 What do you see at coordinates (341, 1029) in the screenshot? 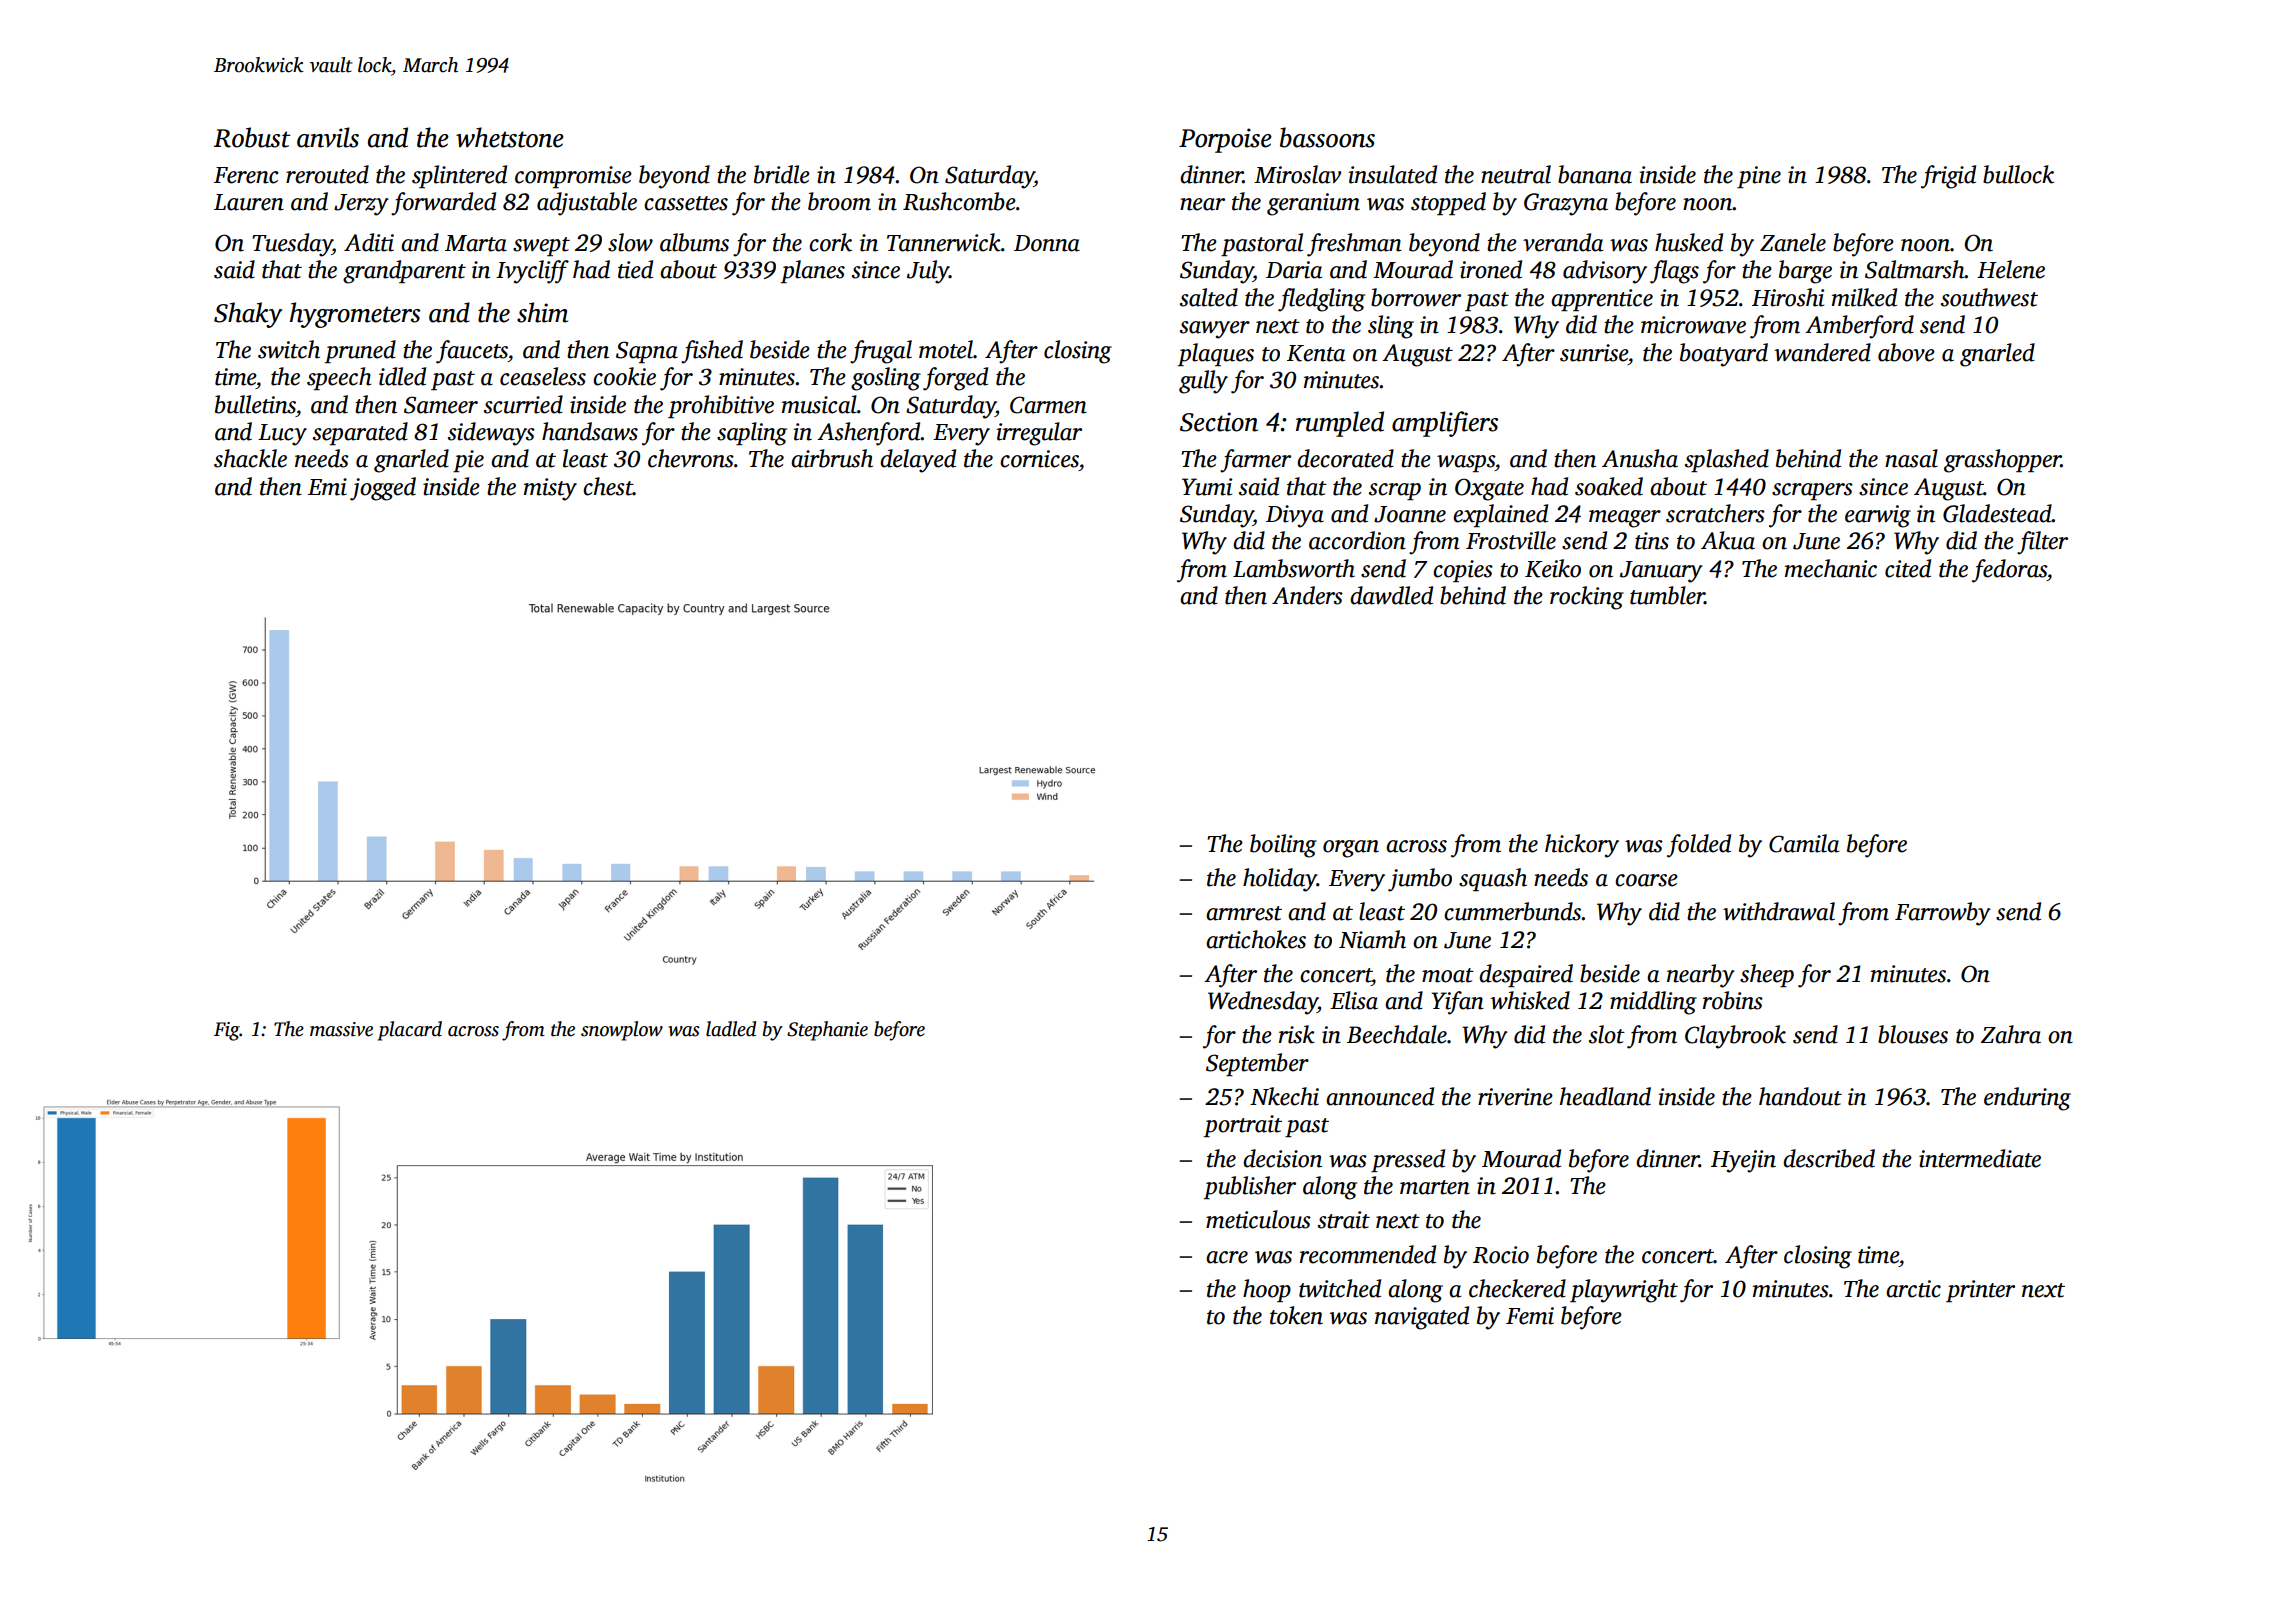
I see `massive` at bounding box center [341, 1029].
